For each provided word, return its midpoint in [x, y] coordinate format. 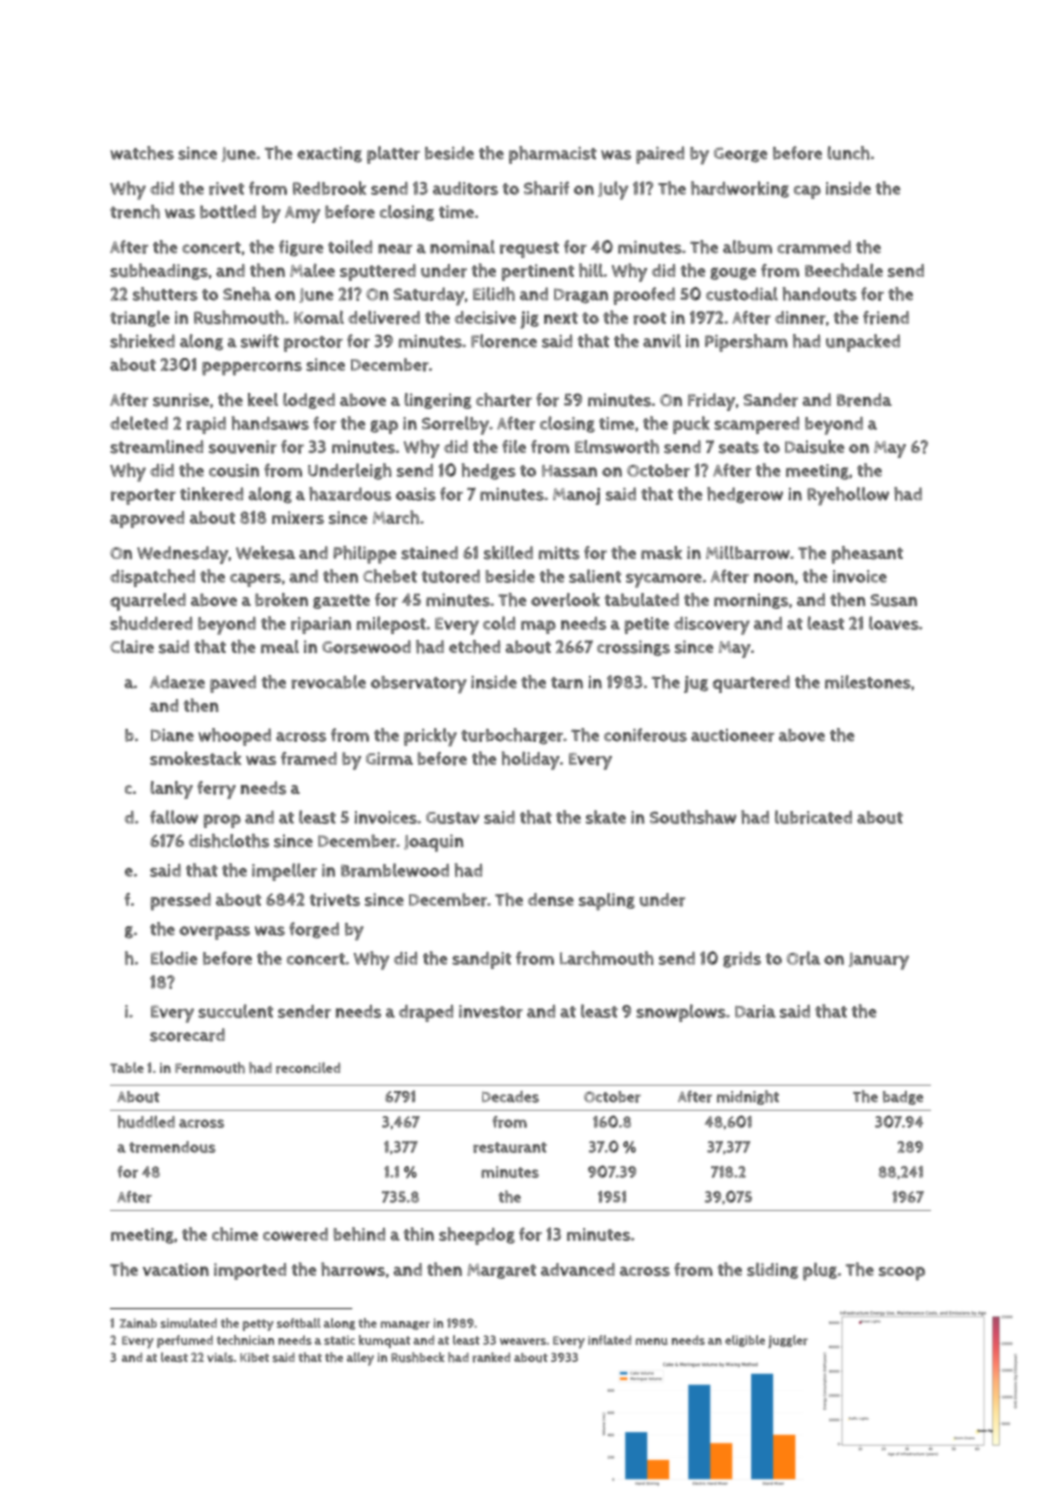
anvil [662, 341]
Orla [803, 958]
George [741, 155]
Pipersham [746, 343]
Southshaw [693, 817]
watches [142, 153]
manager [405, 1325]
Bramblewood [395, 870]
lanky [172, 790]
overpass [214, 933]
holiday [531, 760]
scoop [902, 1274]
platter [393, 155]
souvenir [243, 447]
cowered [295, 1234]
